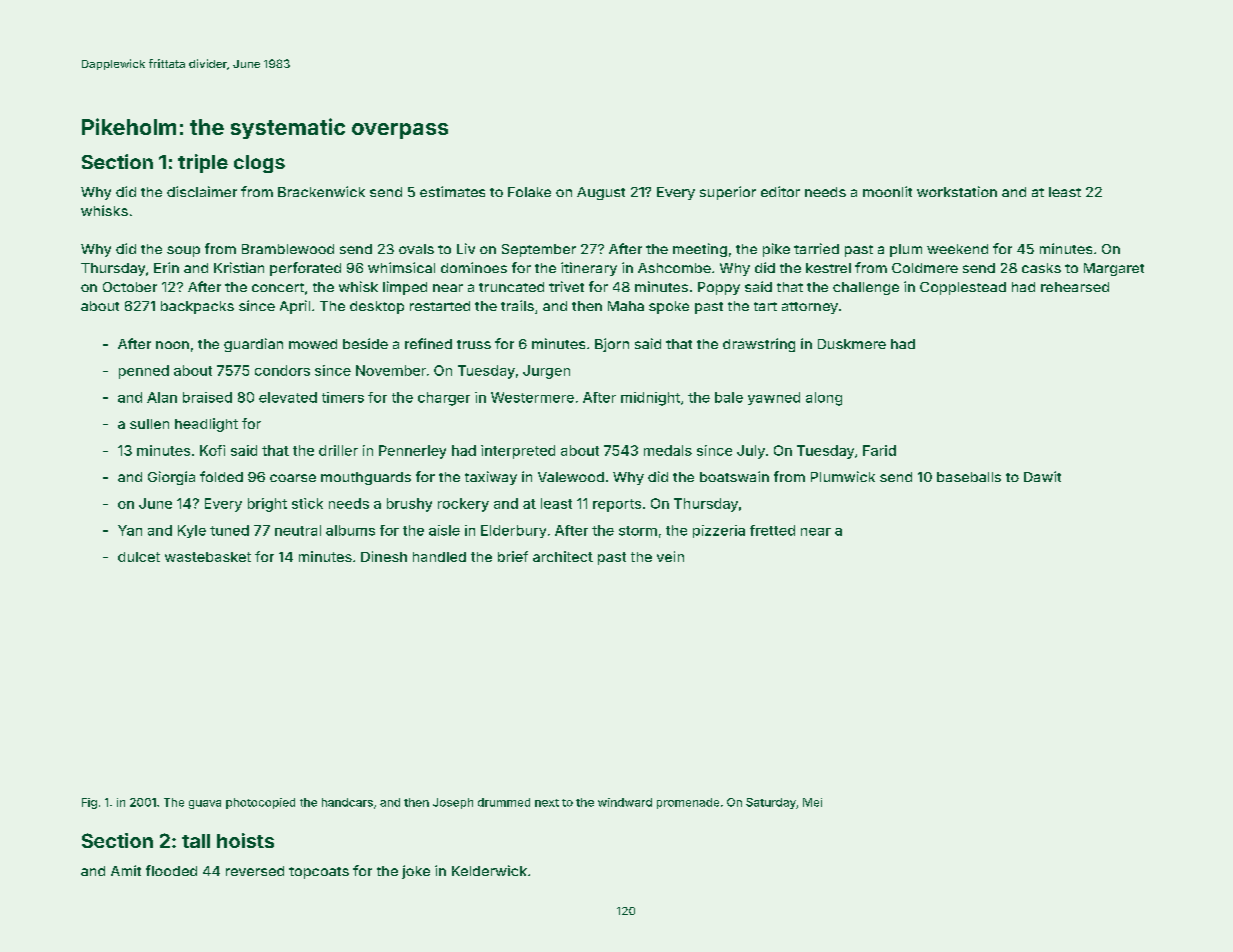  I want to click on Duskmere, so click(852, 344).
